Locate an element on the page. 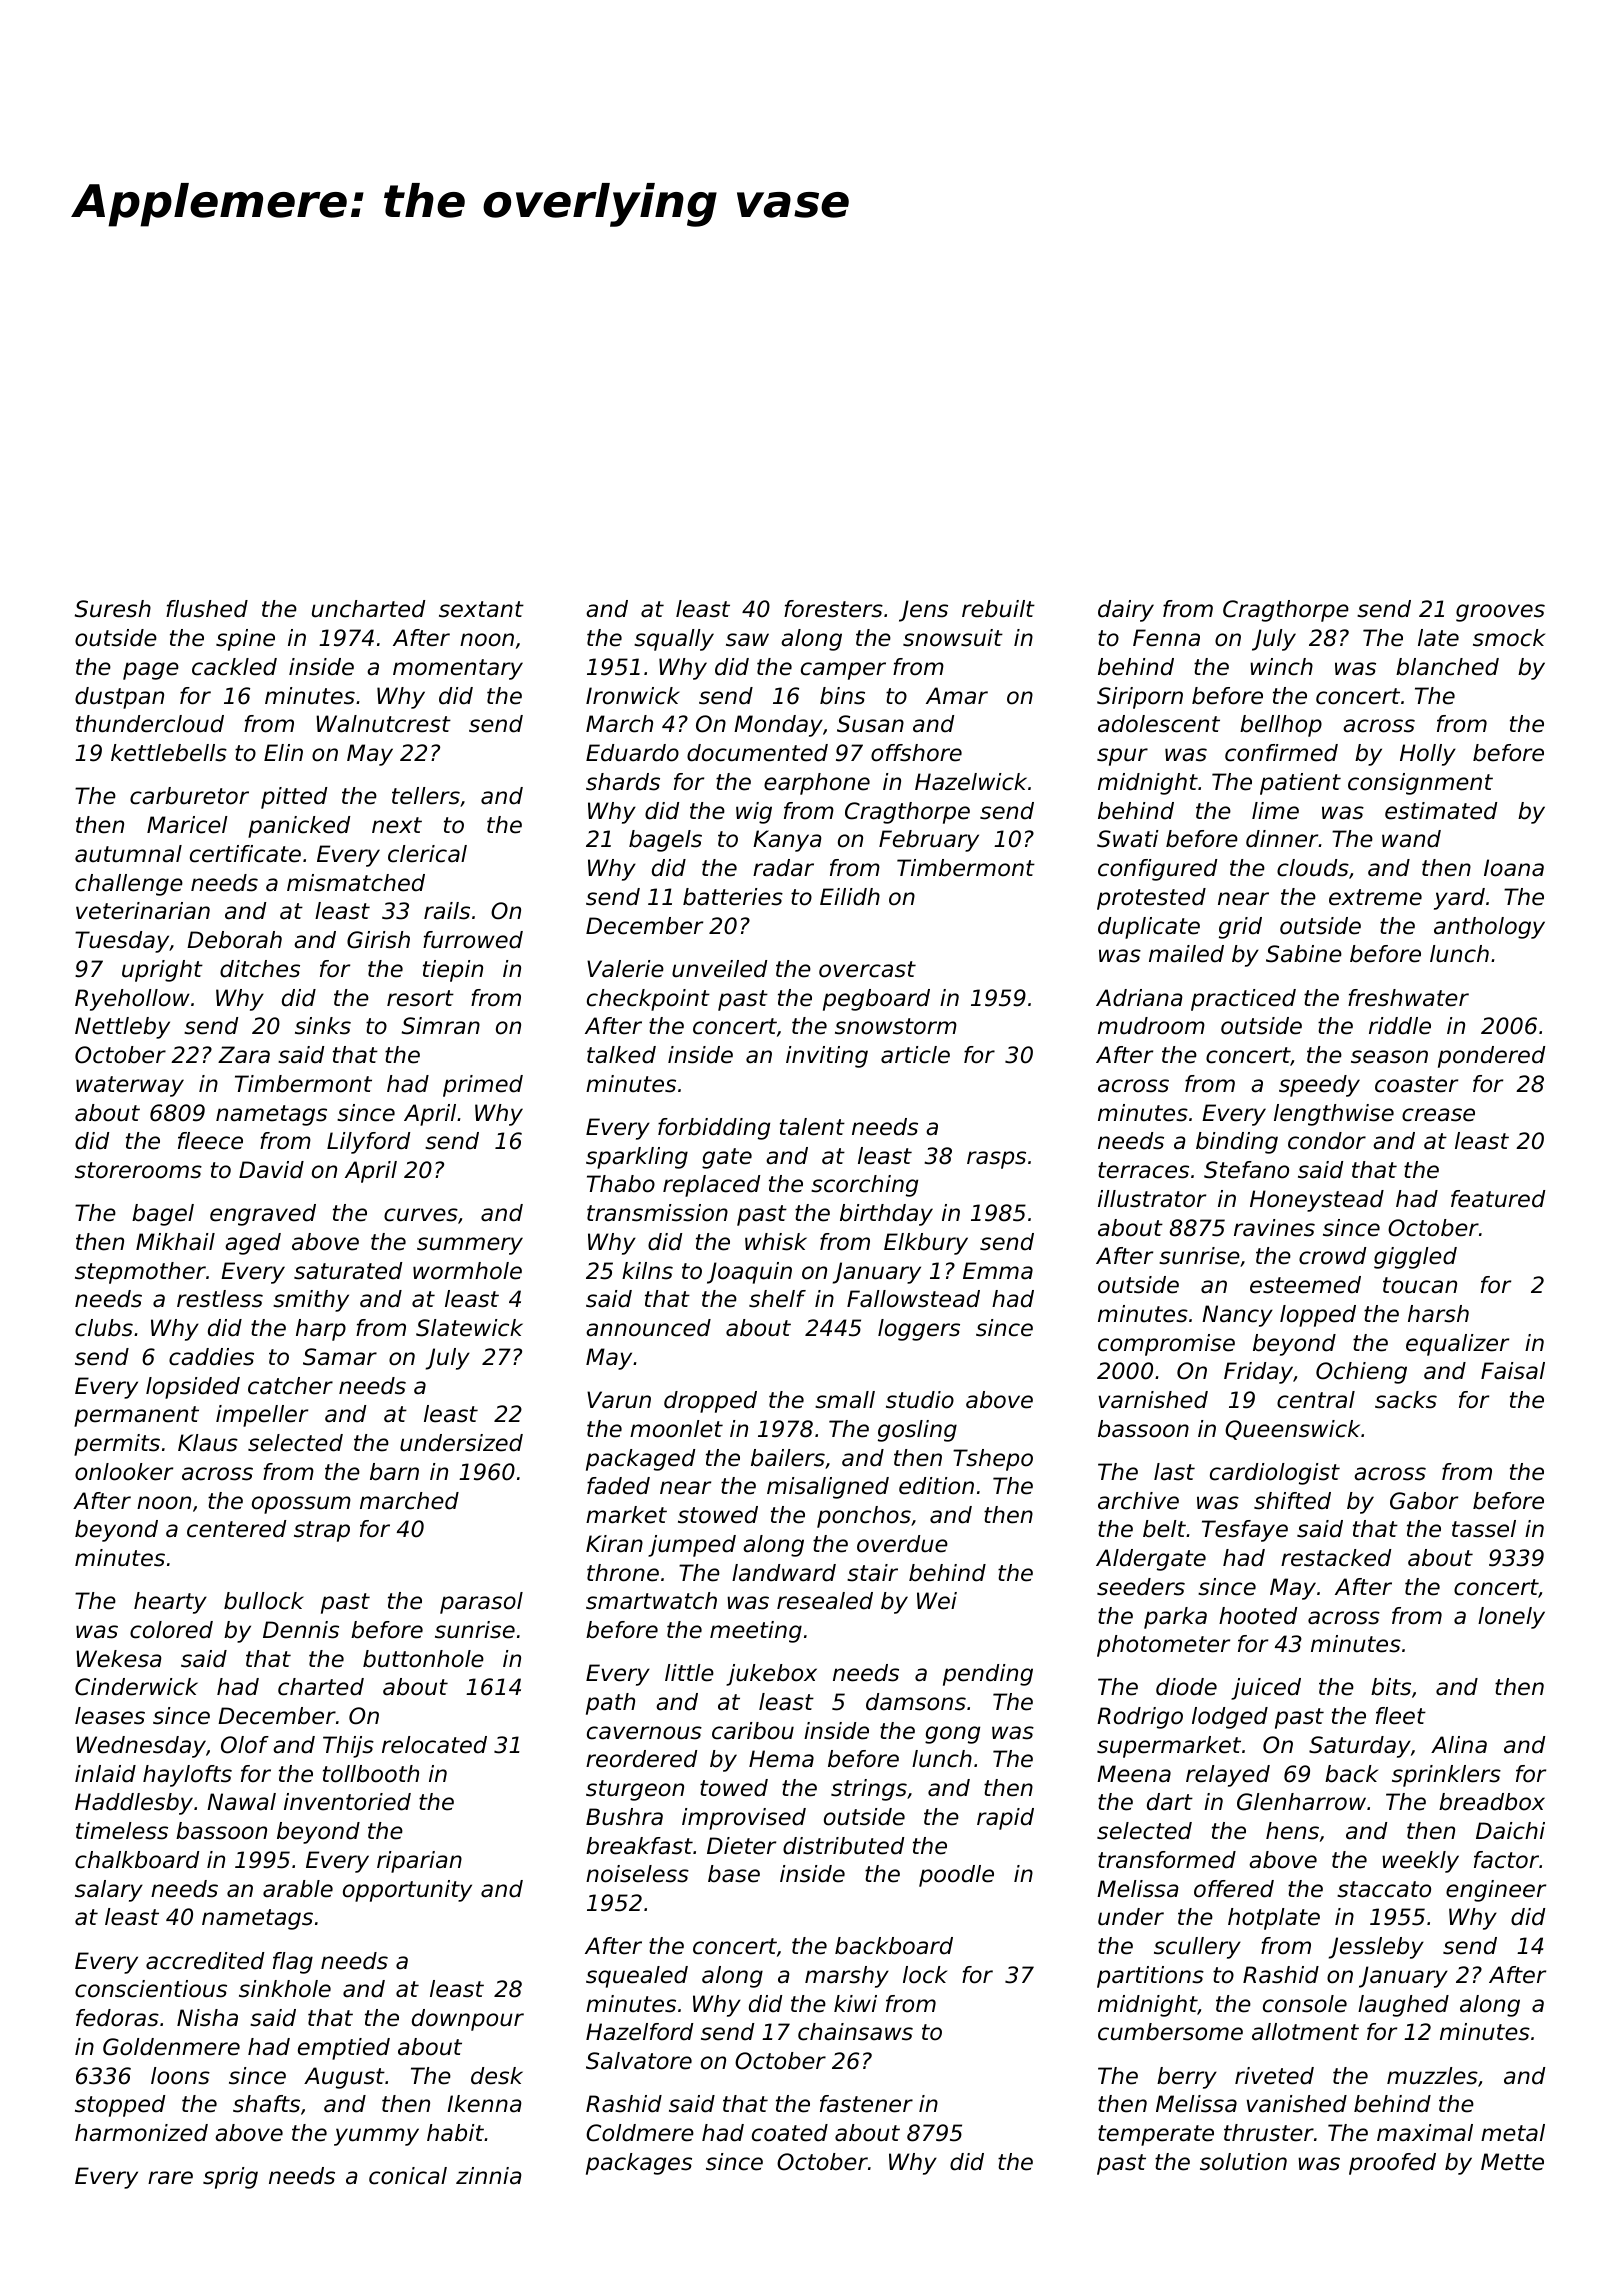  breakfast is located at coordinates (639, 1846).
